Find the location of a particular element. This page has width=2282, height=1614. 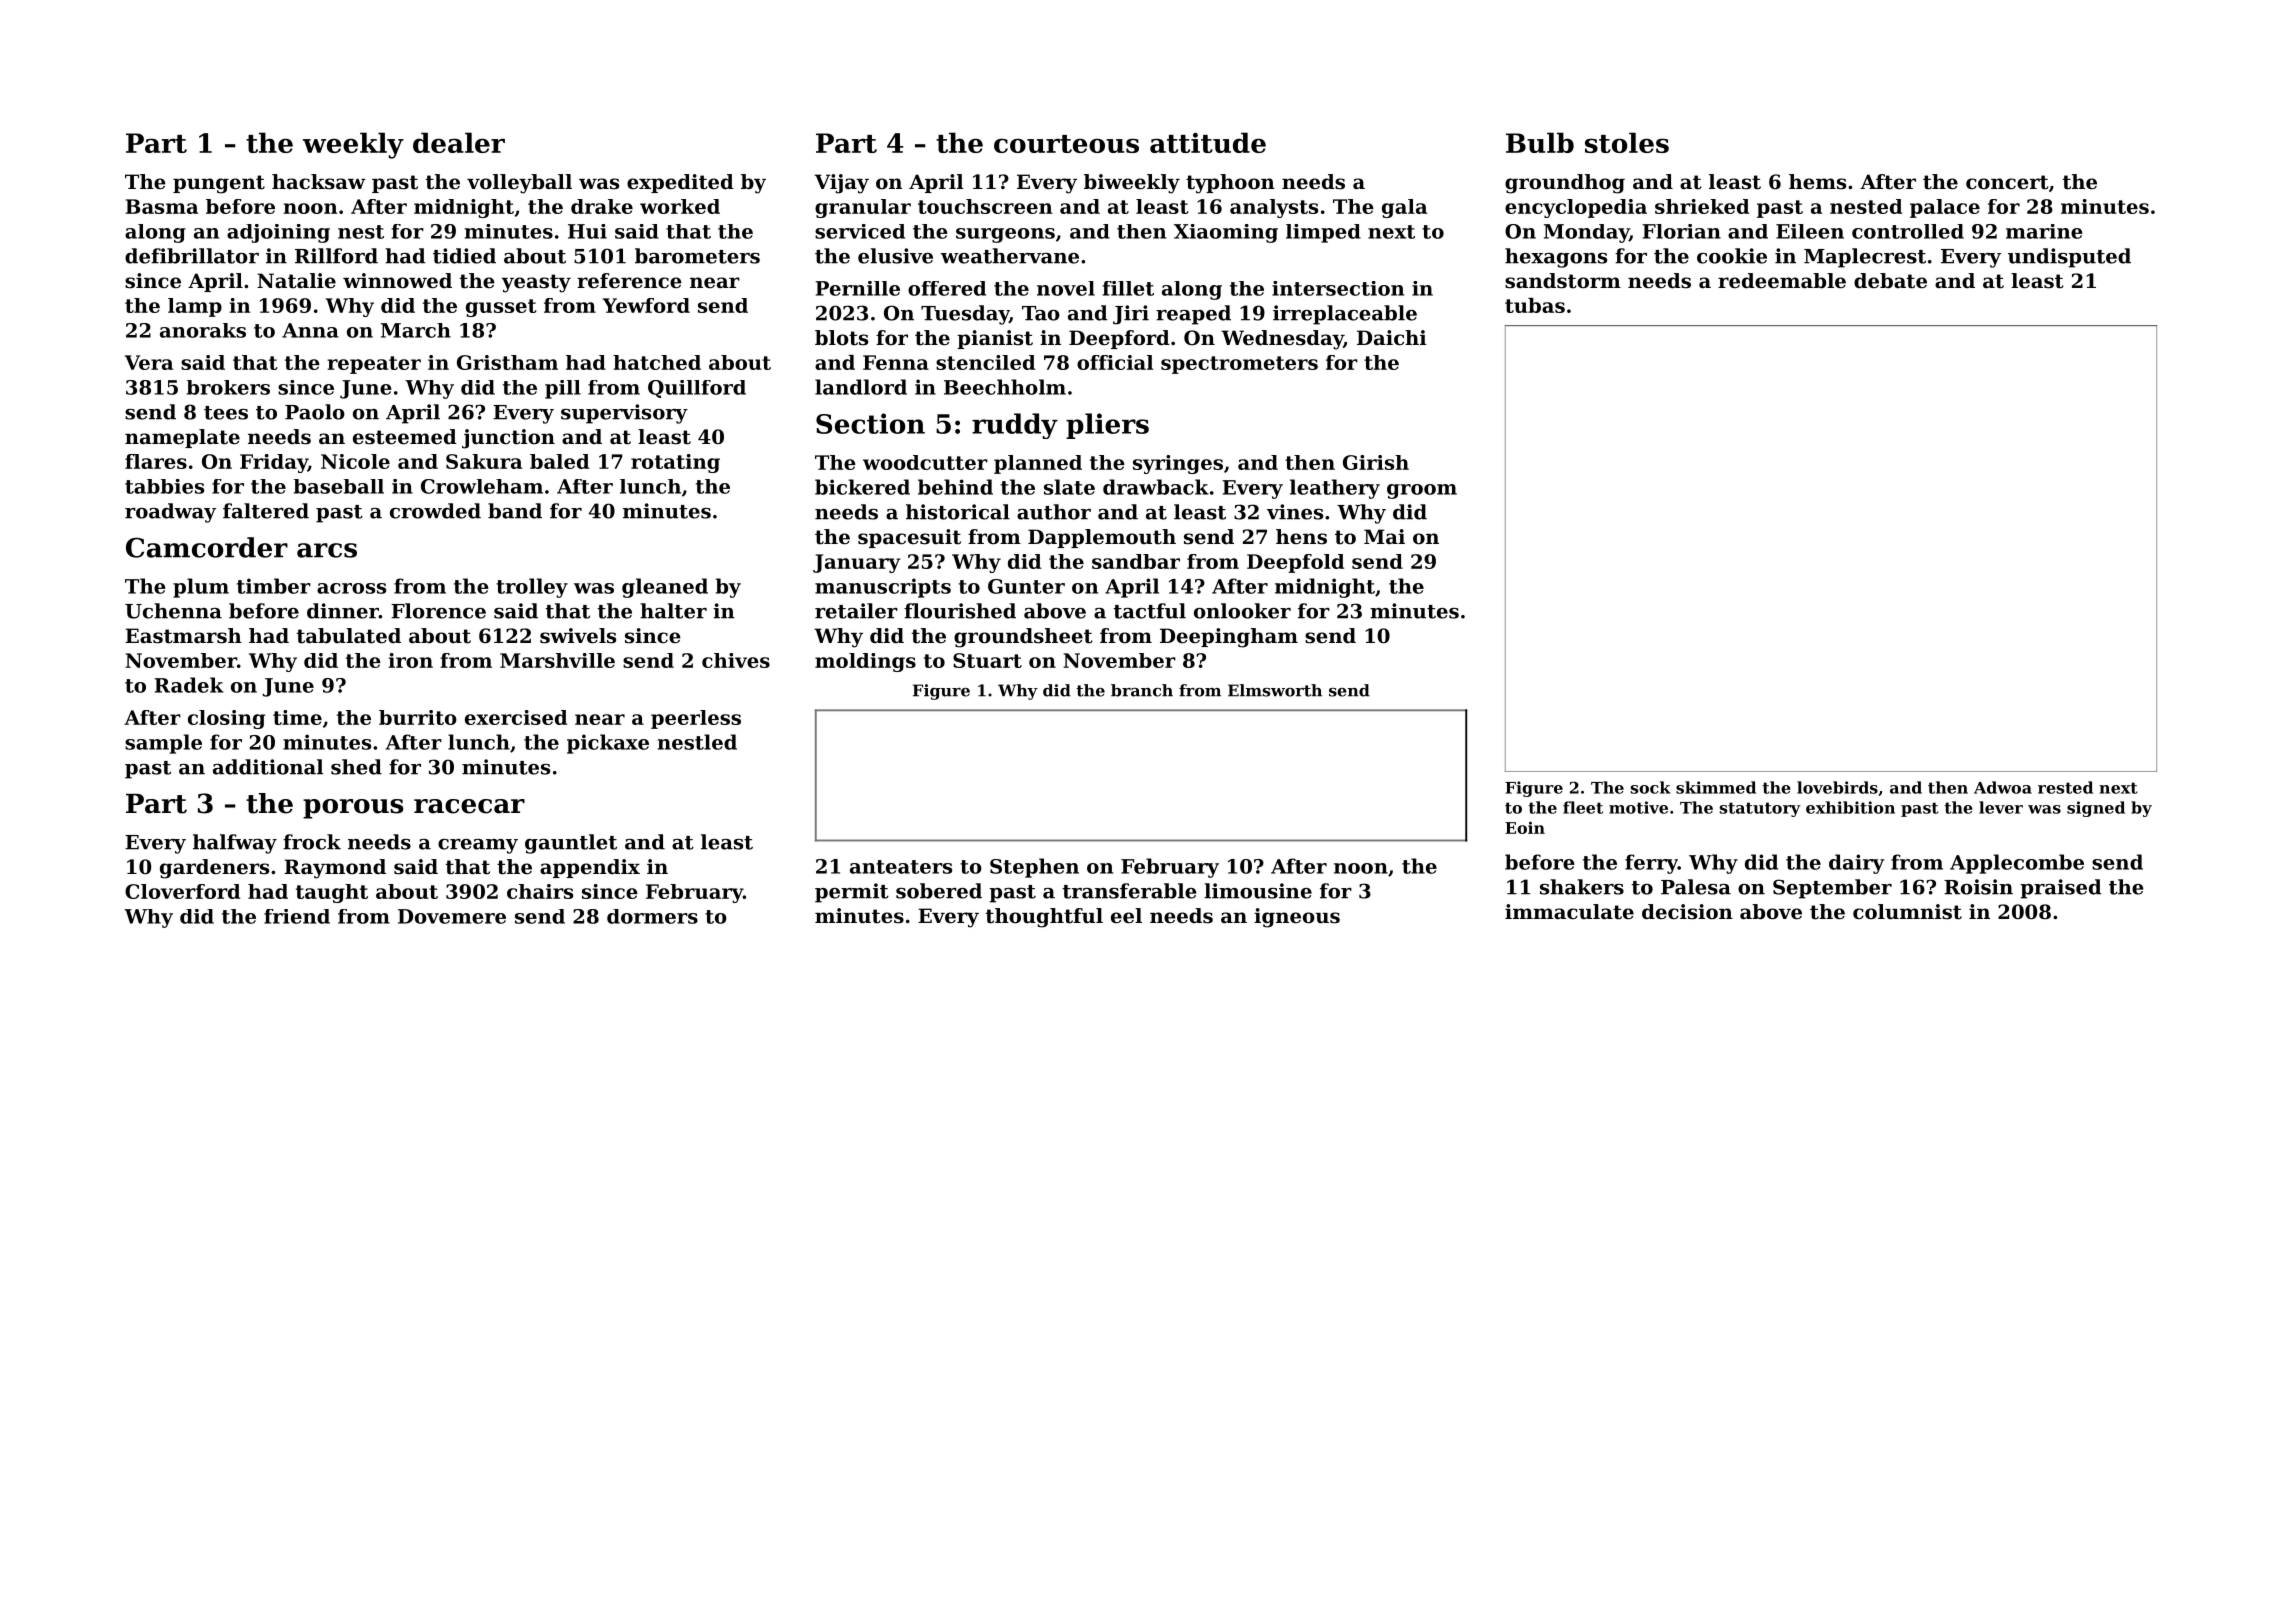

drawback is located at coordinates (1156, 487).
